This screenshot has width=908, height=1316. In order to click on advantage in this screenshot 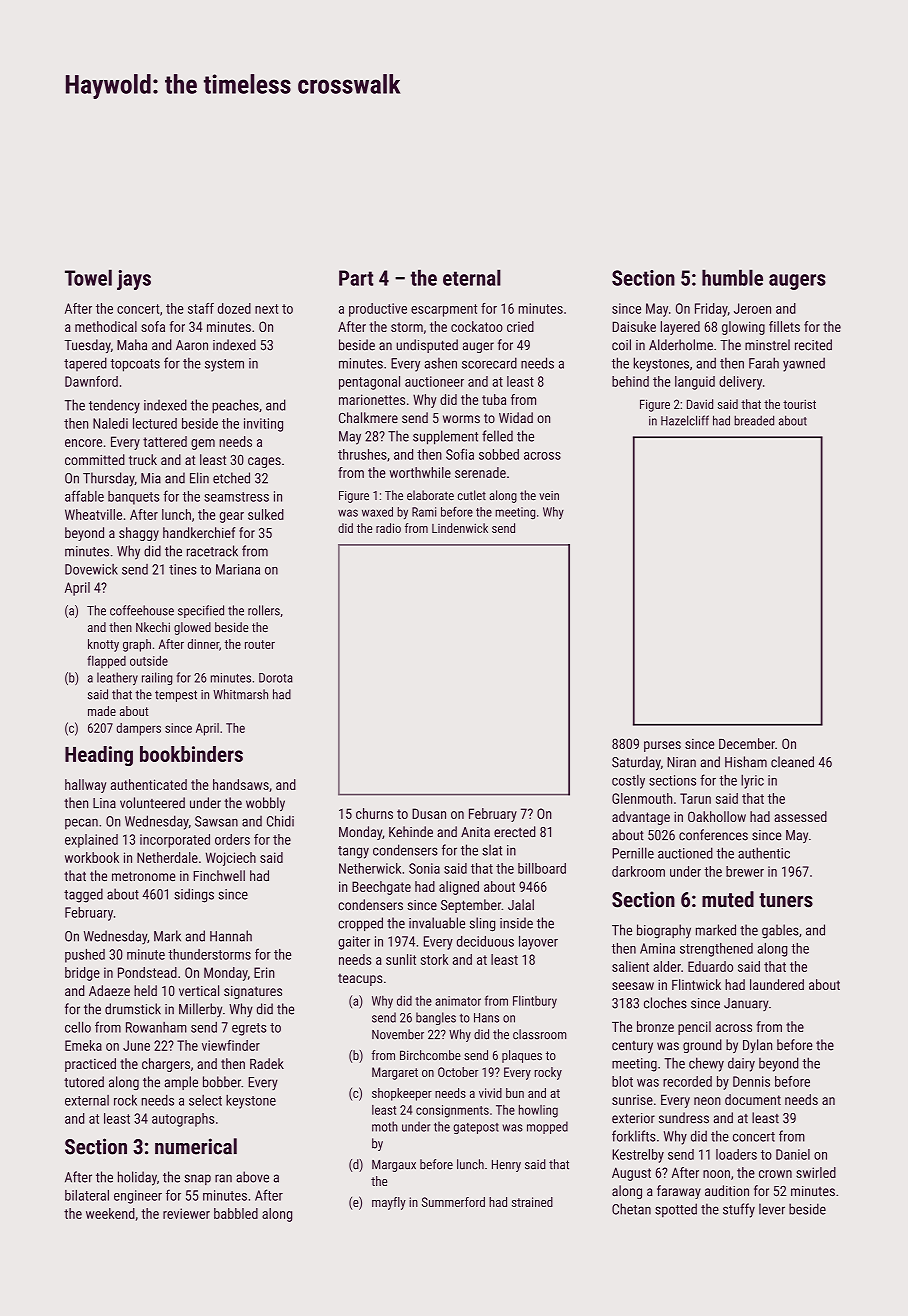, I will do `click(641, 818)`.
